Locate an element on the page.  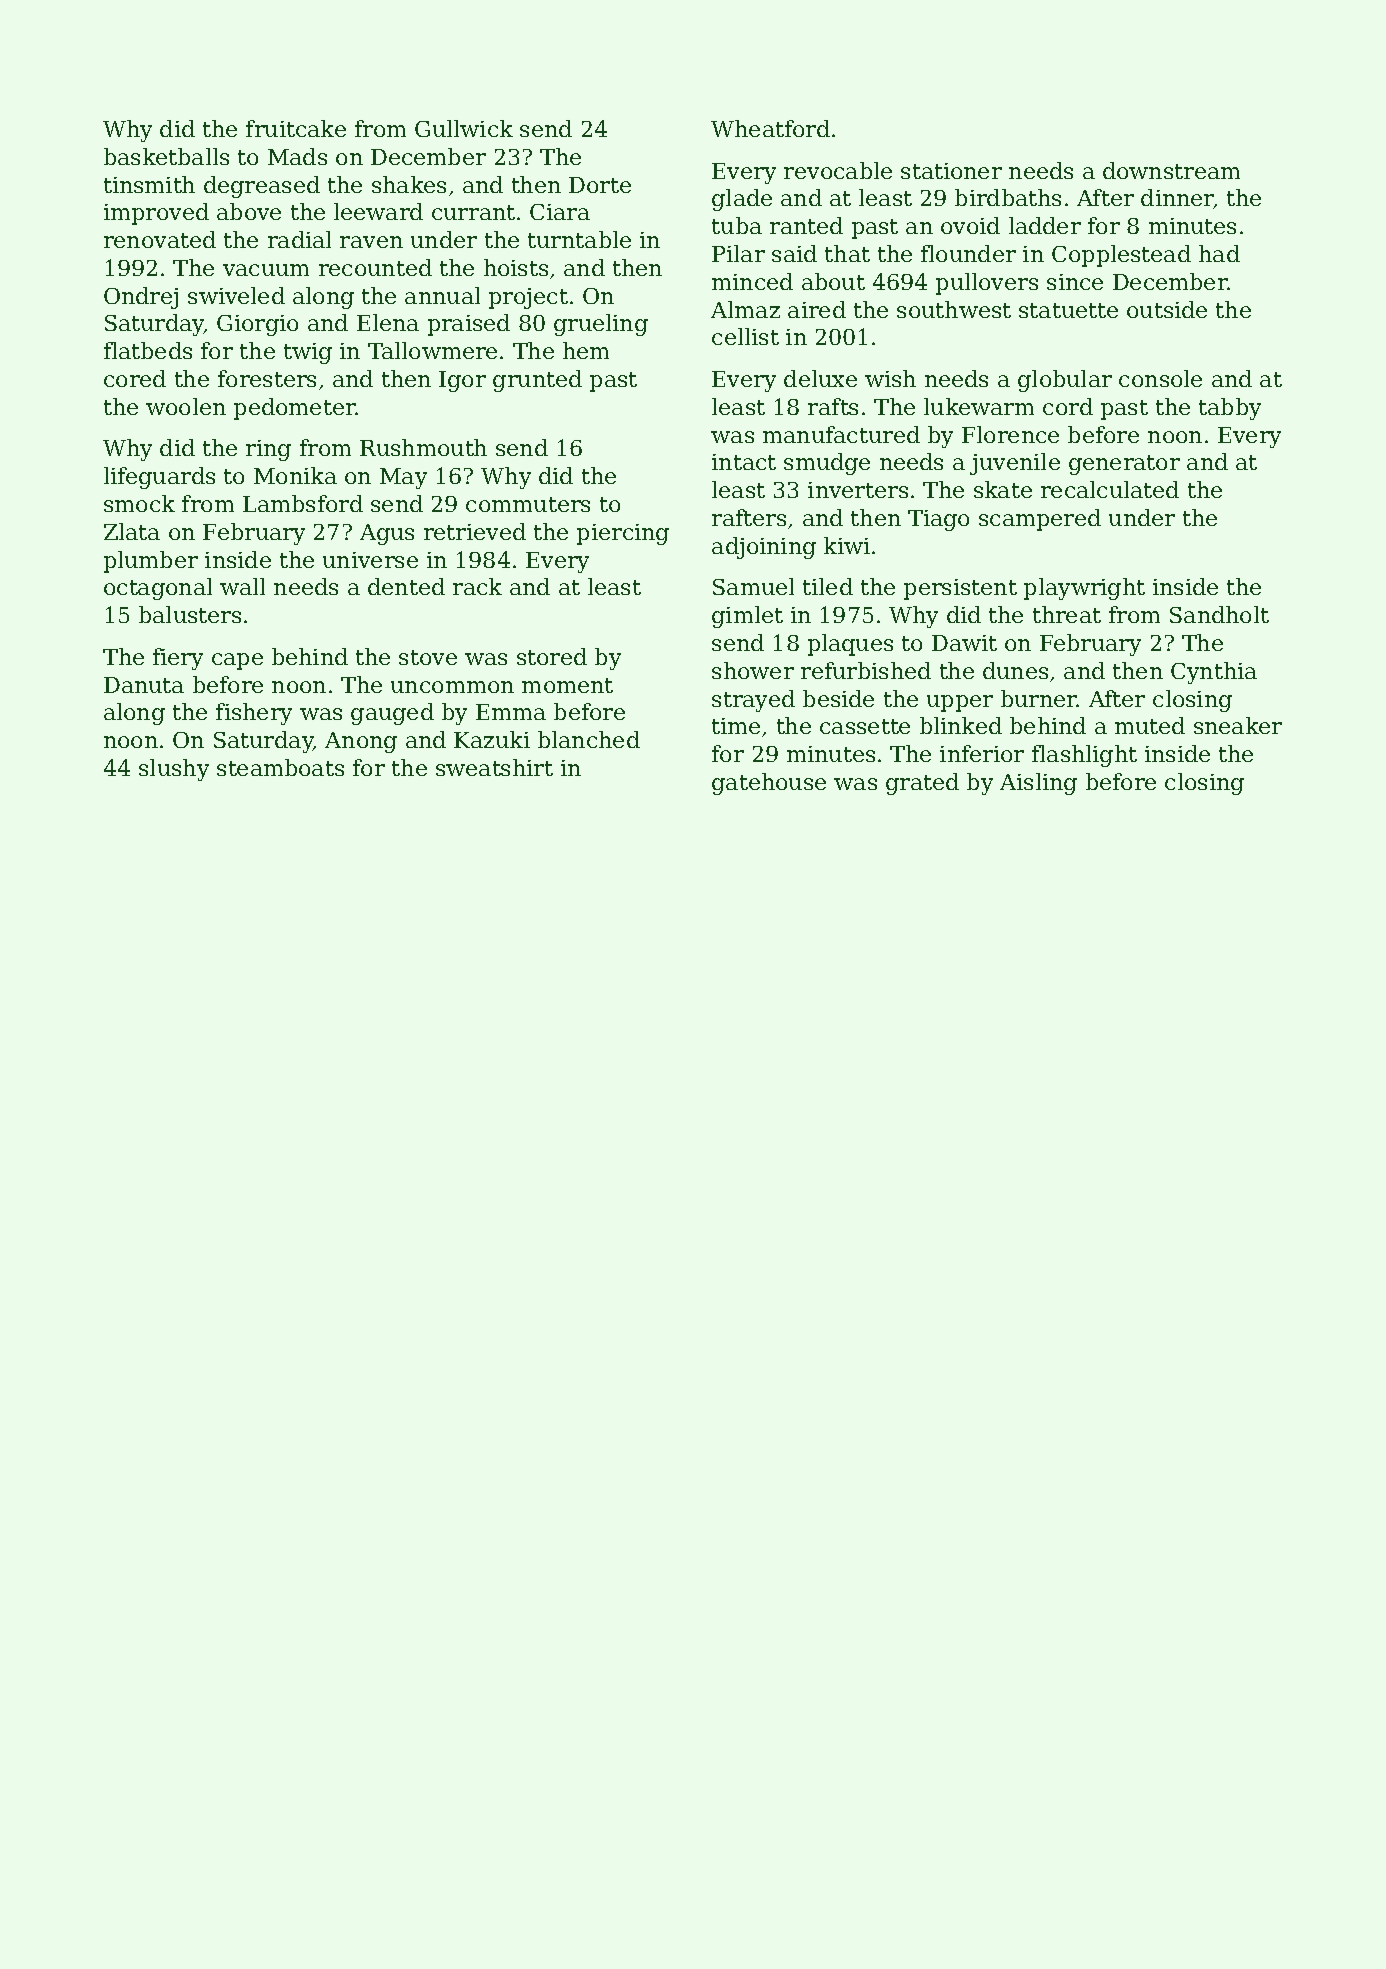
Aisling is located at coordinates (1038, 784).
